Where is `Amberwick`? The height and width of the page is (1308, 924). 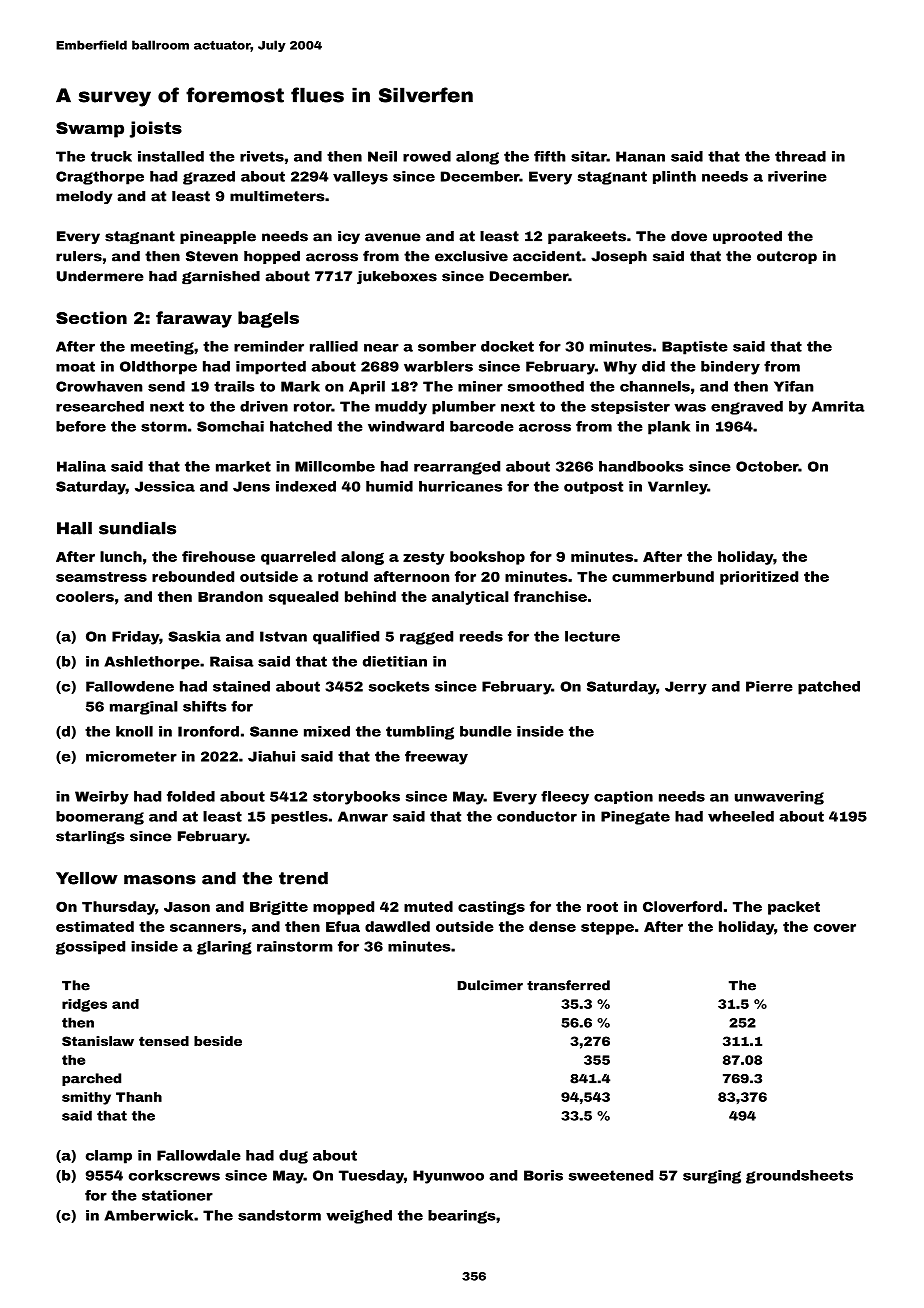
Amberwick is located at coordinates (148, 1215).
